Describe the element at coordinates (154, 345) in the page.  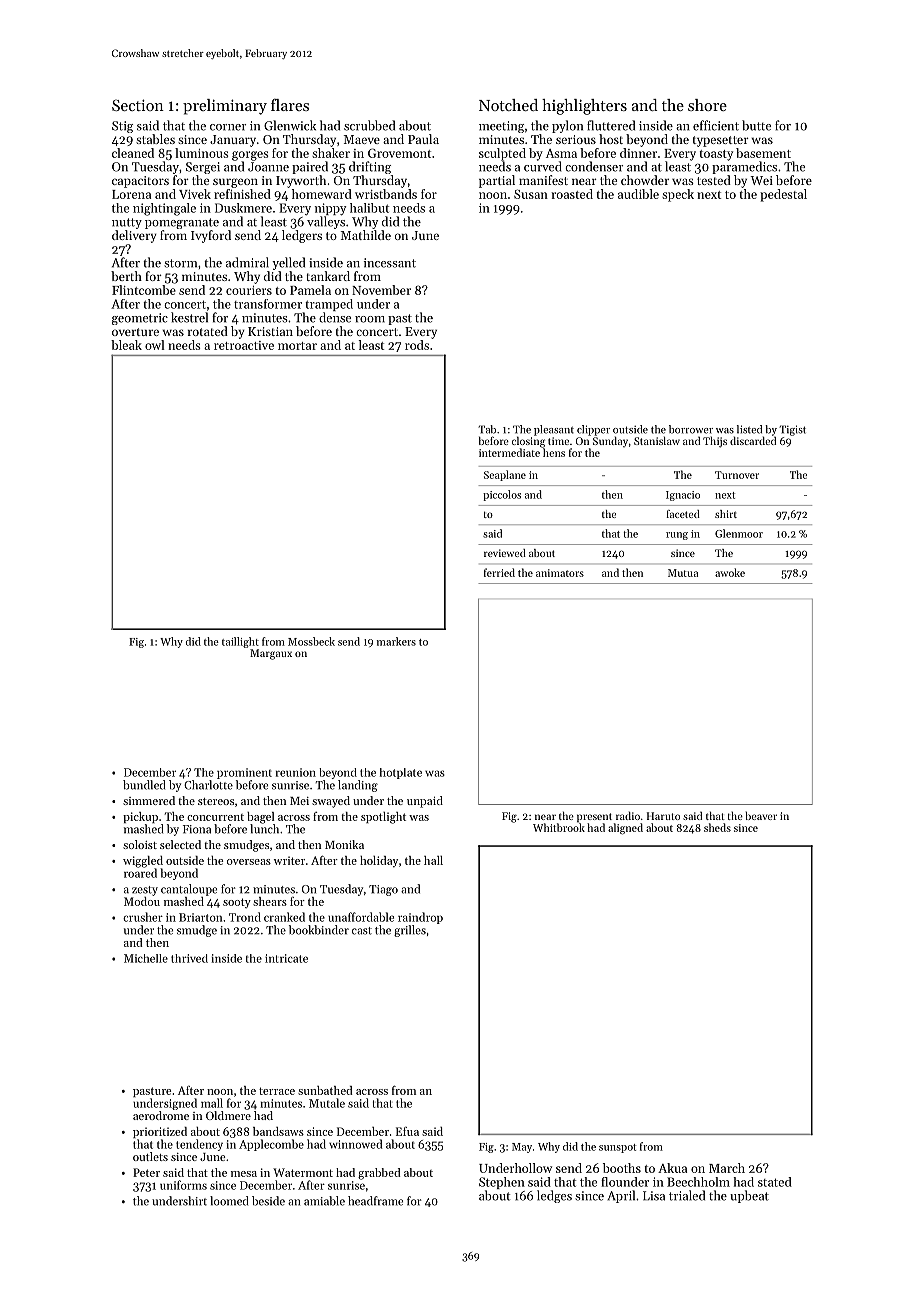
I see `owl` at that location.
